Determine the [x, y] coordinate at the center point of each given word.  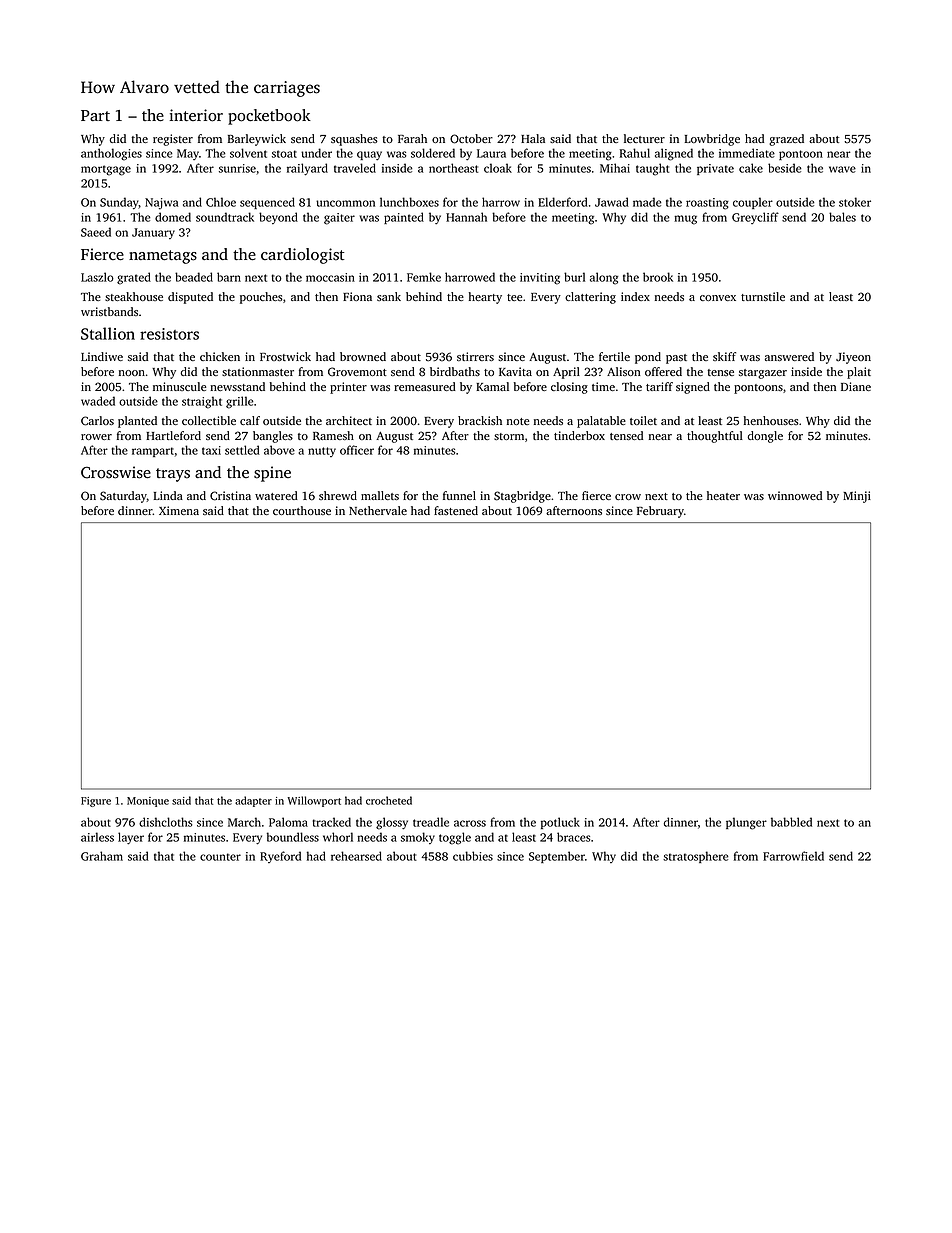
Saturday [123, 497]
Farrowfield [793, 856]
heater [723, 495]
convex [718, 298]
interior [196, 115]
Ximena [179, 510]
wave [842, 169]
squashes [354, 140]
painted [404, 218]
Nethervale [378, 510]
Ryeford [280, 857]
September [557, 857]
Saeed [96, 232]
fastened [456, 510]
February [660, 512]
